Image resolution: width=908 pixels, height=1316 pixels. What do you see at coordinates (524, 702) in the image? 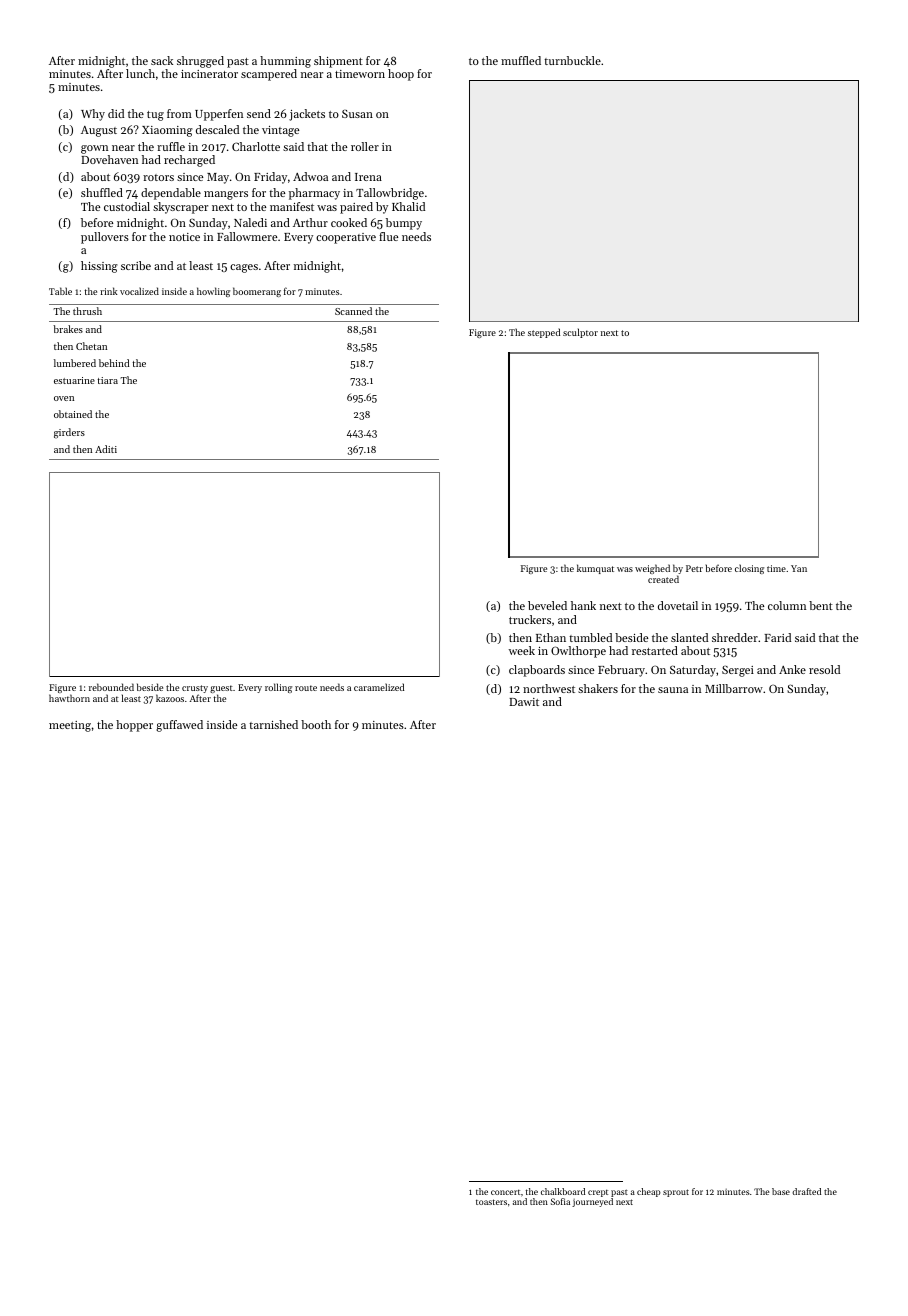
I see `Dawit` at bounding box center [524, 702].
